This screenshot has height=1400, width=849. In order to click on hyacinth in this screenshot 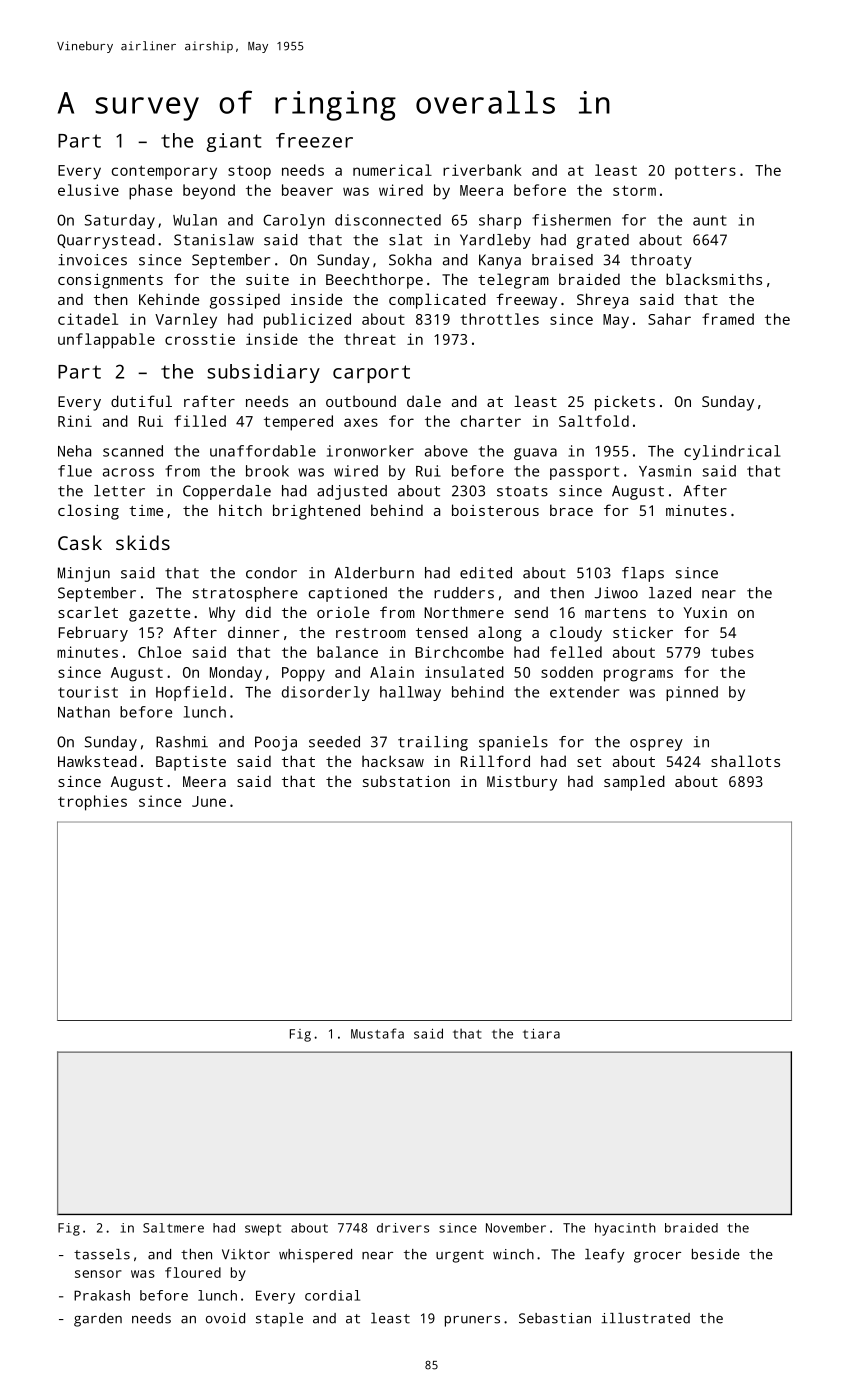, I will do `click(625, 1229)`.
